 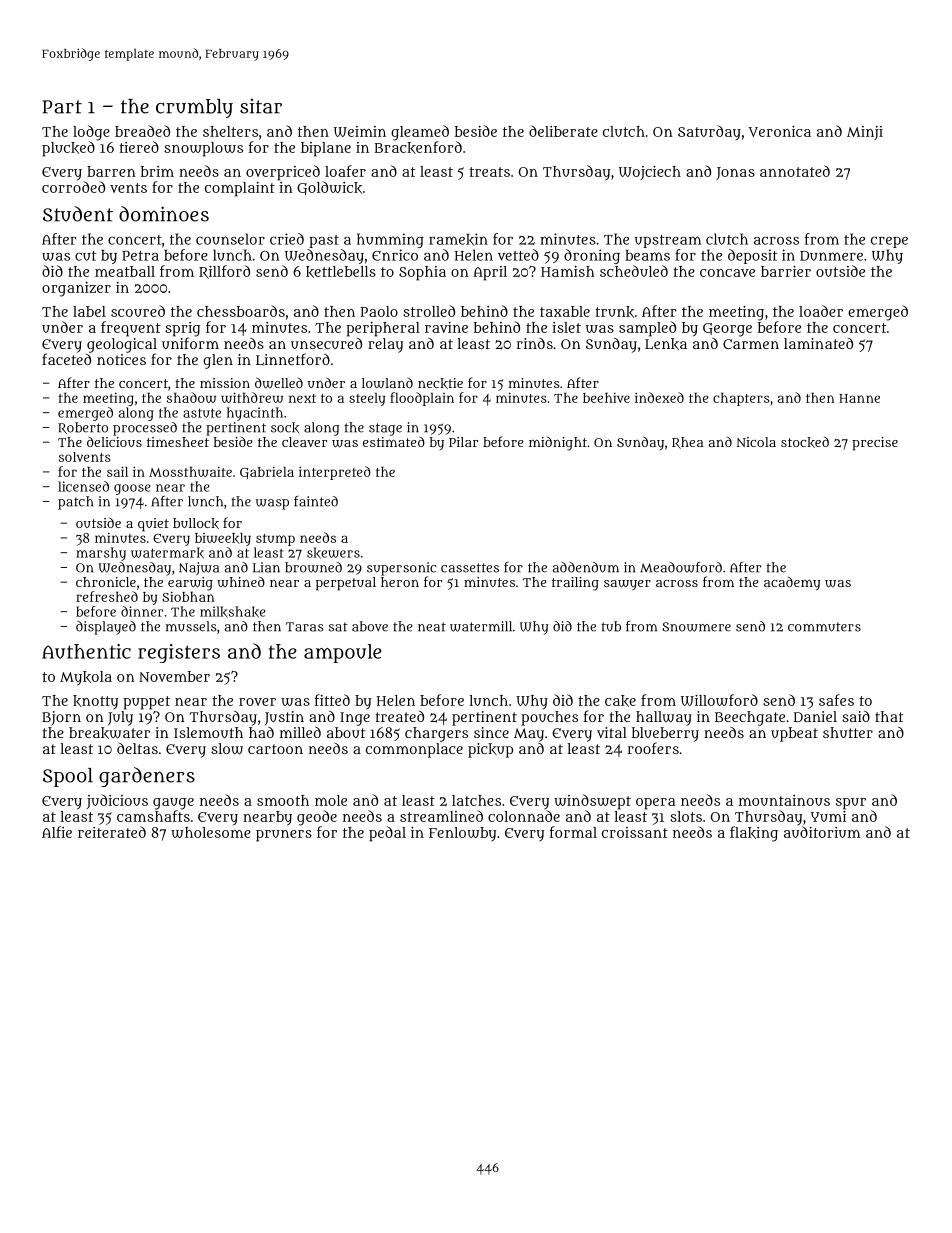 I want to click on Meadowford, so click(x=681, y=567).
